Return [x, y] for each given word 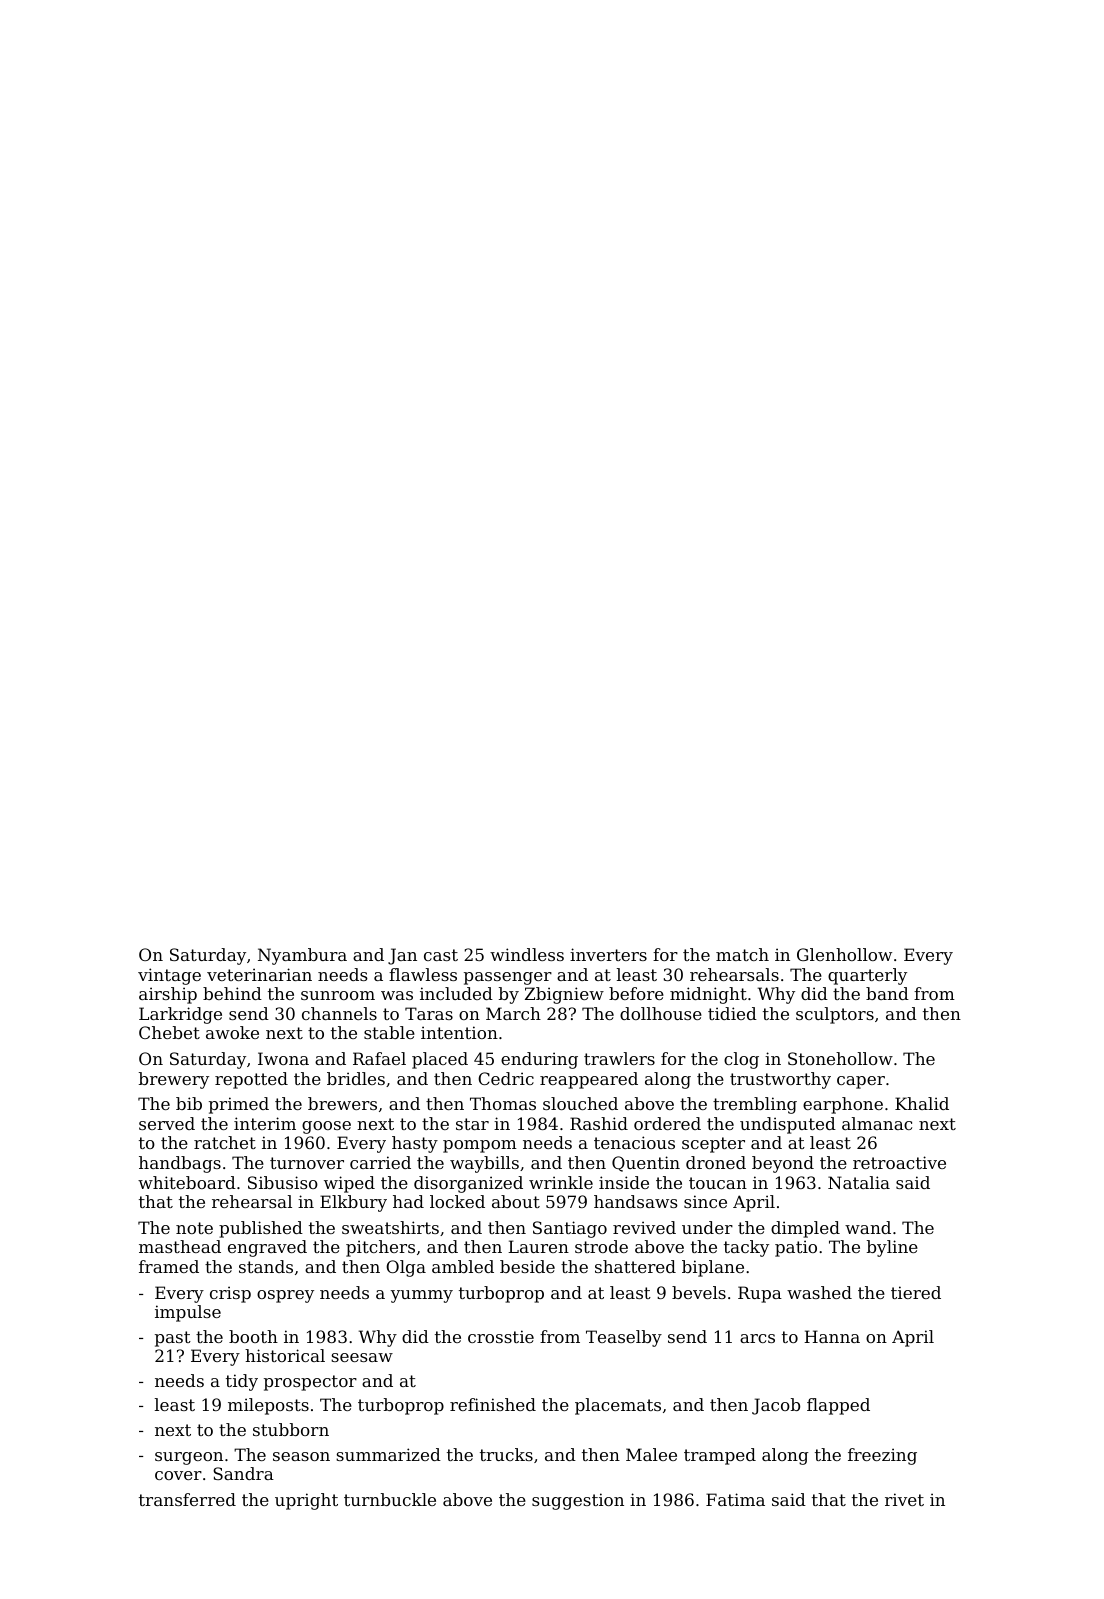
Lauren [538, 1246]
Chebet [169, 1032]
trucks [506, 1454]
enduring [539, 1060]
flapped [838, 1406]
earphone [843, 1105]
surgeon [189, 1458]
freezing [882, 1456]
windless [527, 954]
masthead [180, 1246]
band [887, 993]
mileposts [268, 1406]
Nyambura [302, 956]
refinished [493, 1404]
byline [892, 1248]
